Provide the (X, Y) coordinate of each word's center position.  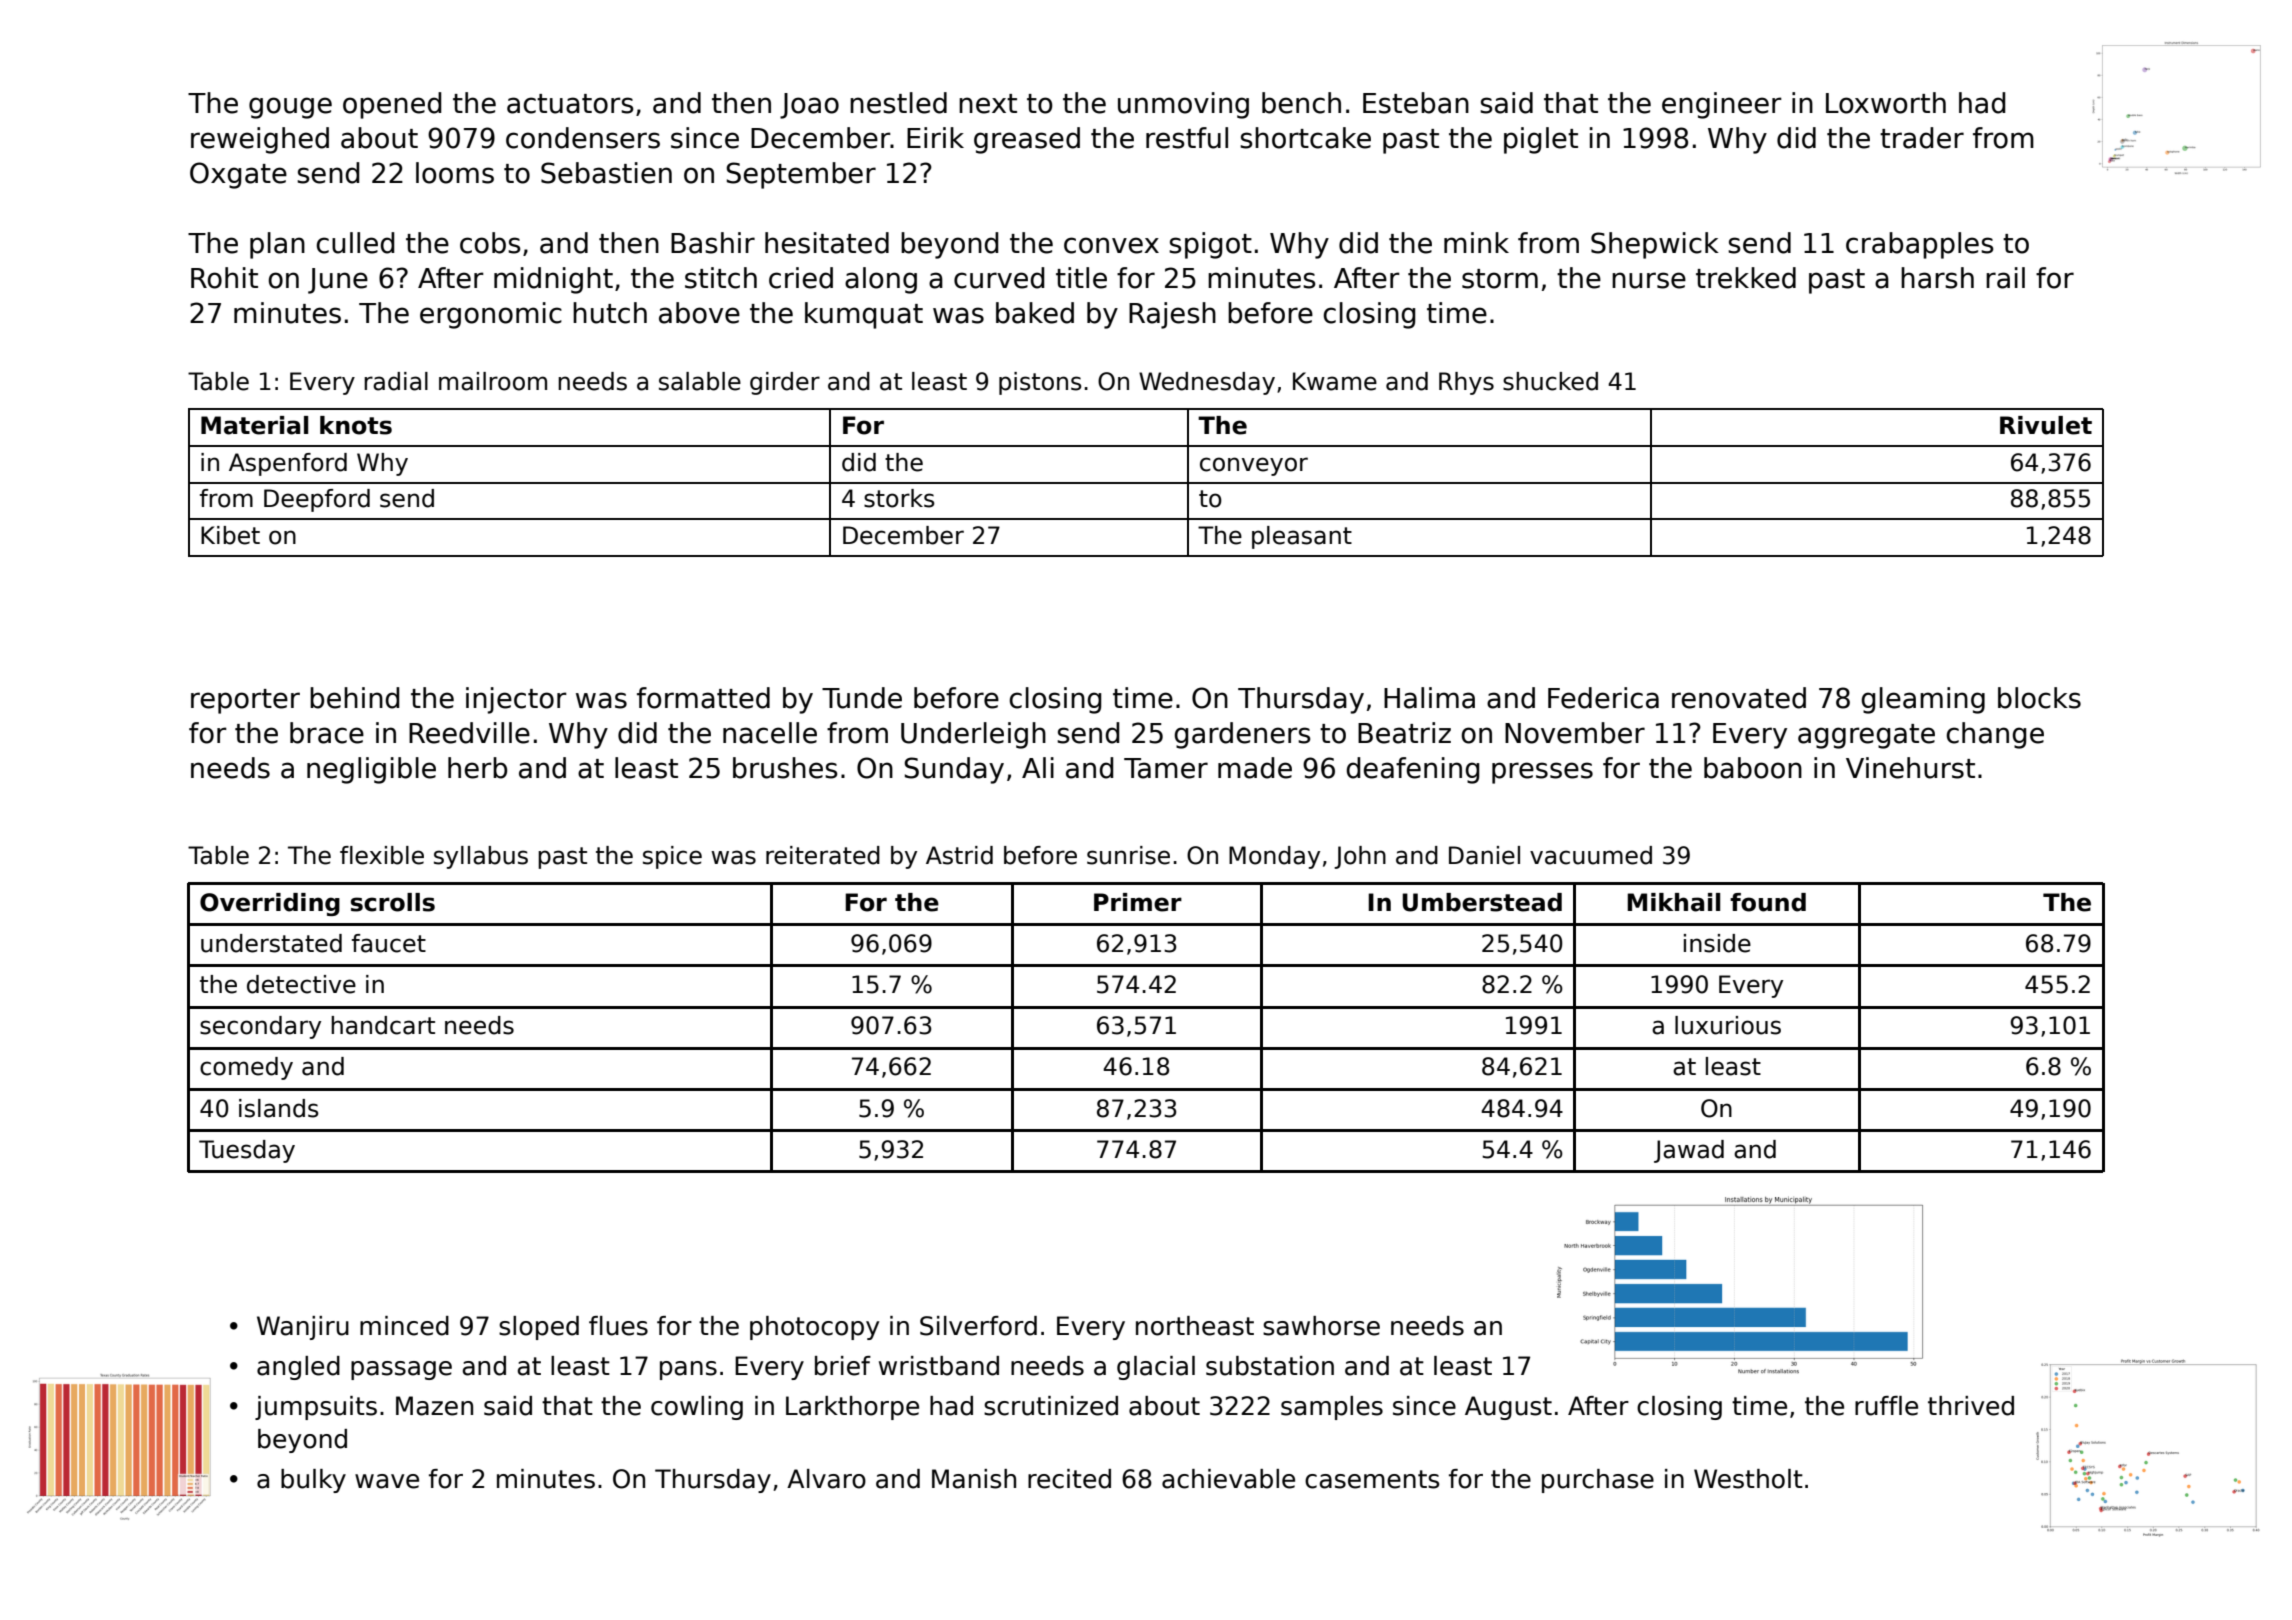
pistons (1040, 383)
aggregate (1866, 736)
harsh (1937, 278)
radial (396, 381)
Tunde (862, 698)
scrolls (393, 902)
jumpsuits (316, 1408)
